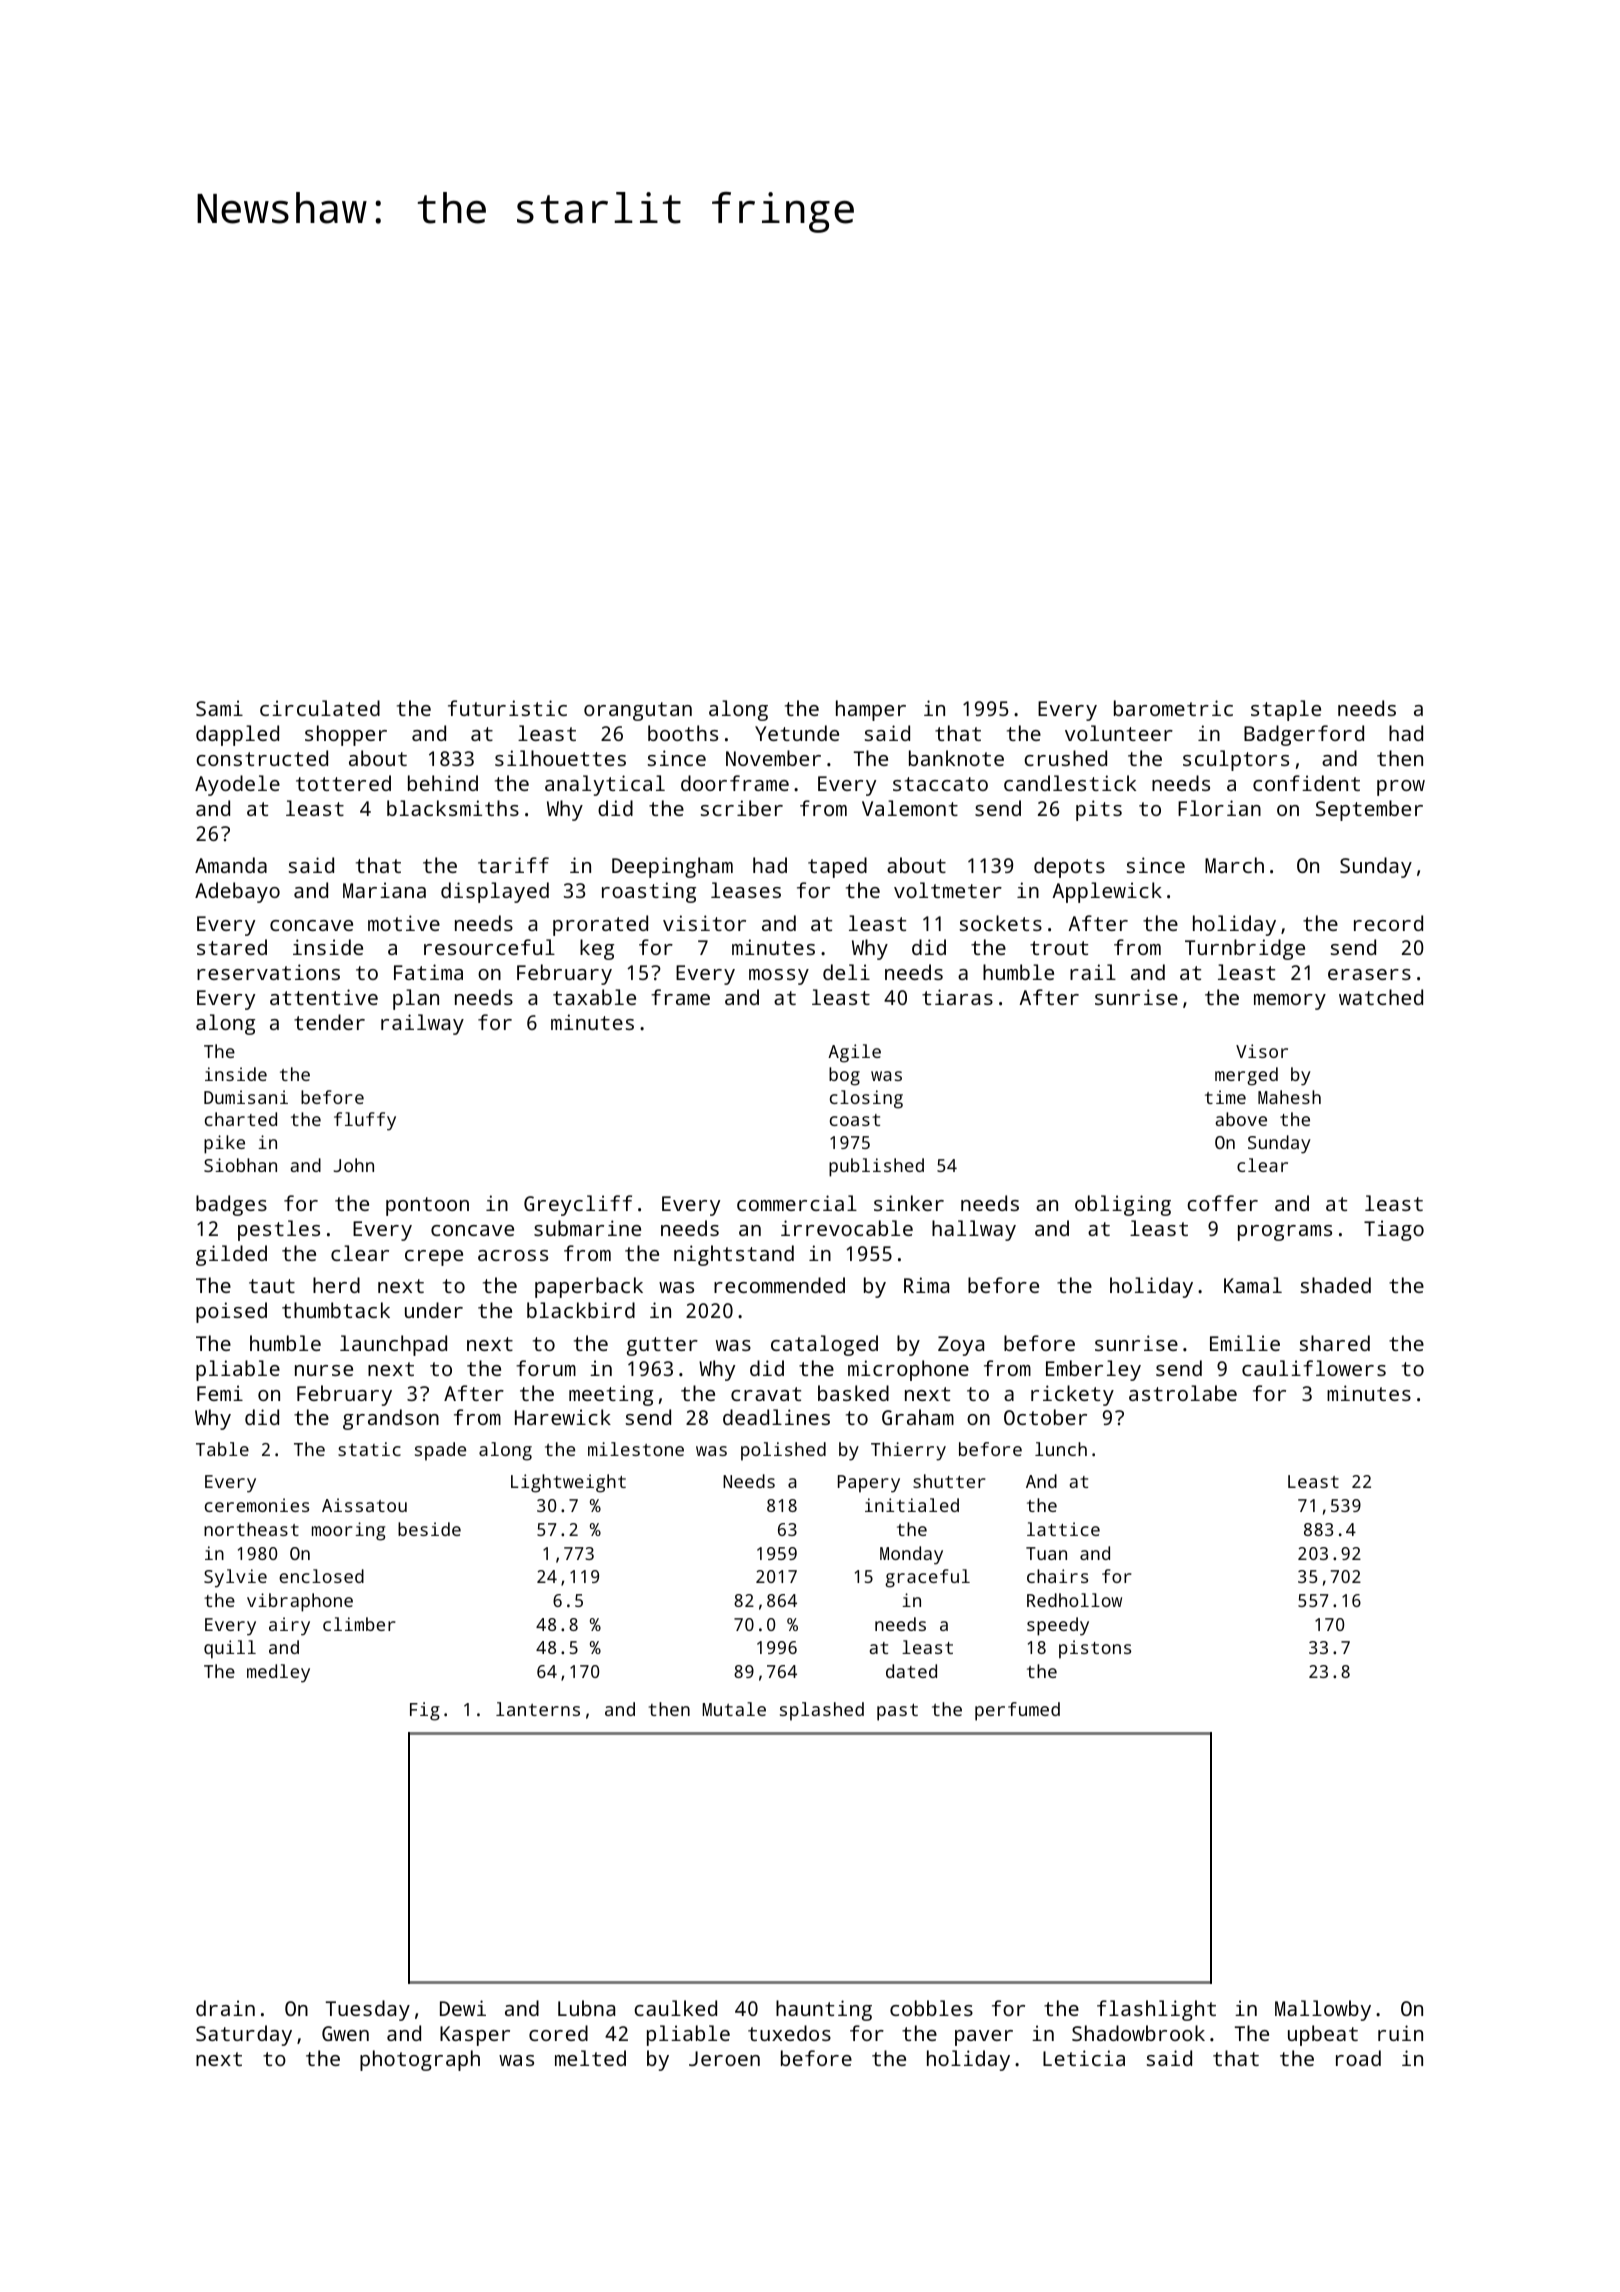  What do you see at coordinates (262, 758) in the page?
I see `constructed` at bounding box center [262, 758].
